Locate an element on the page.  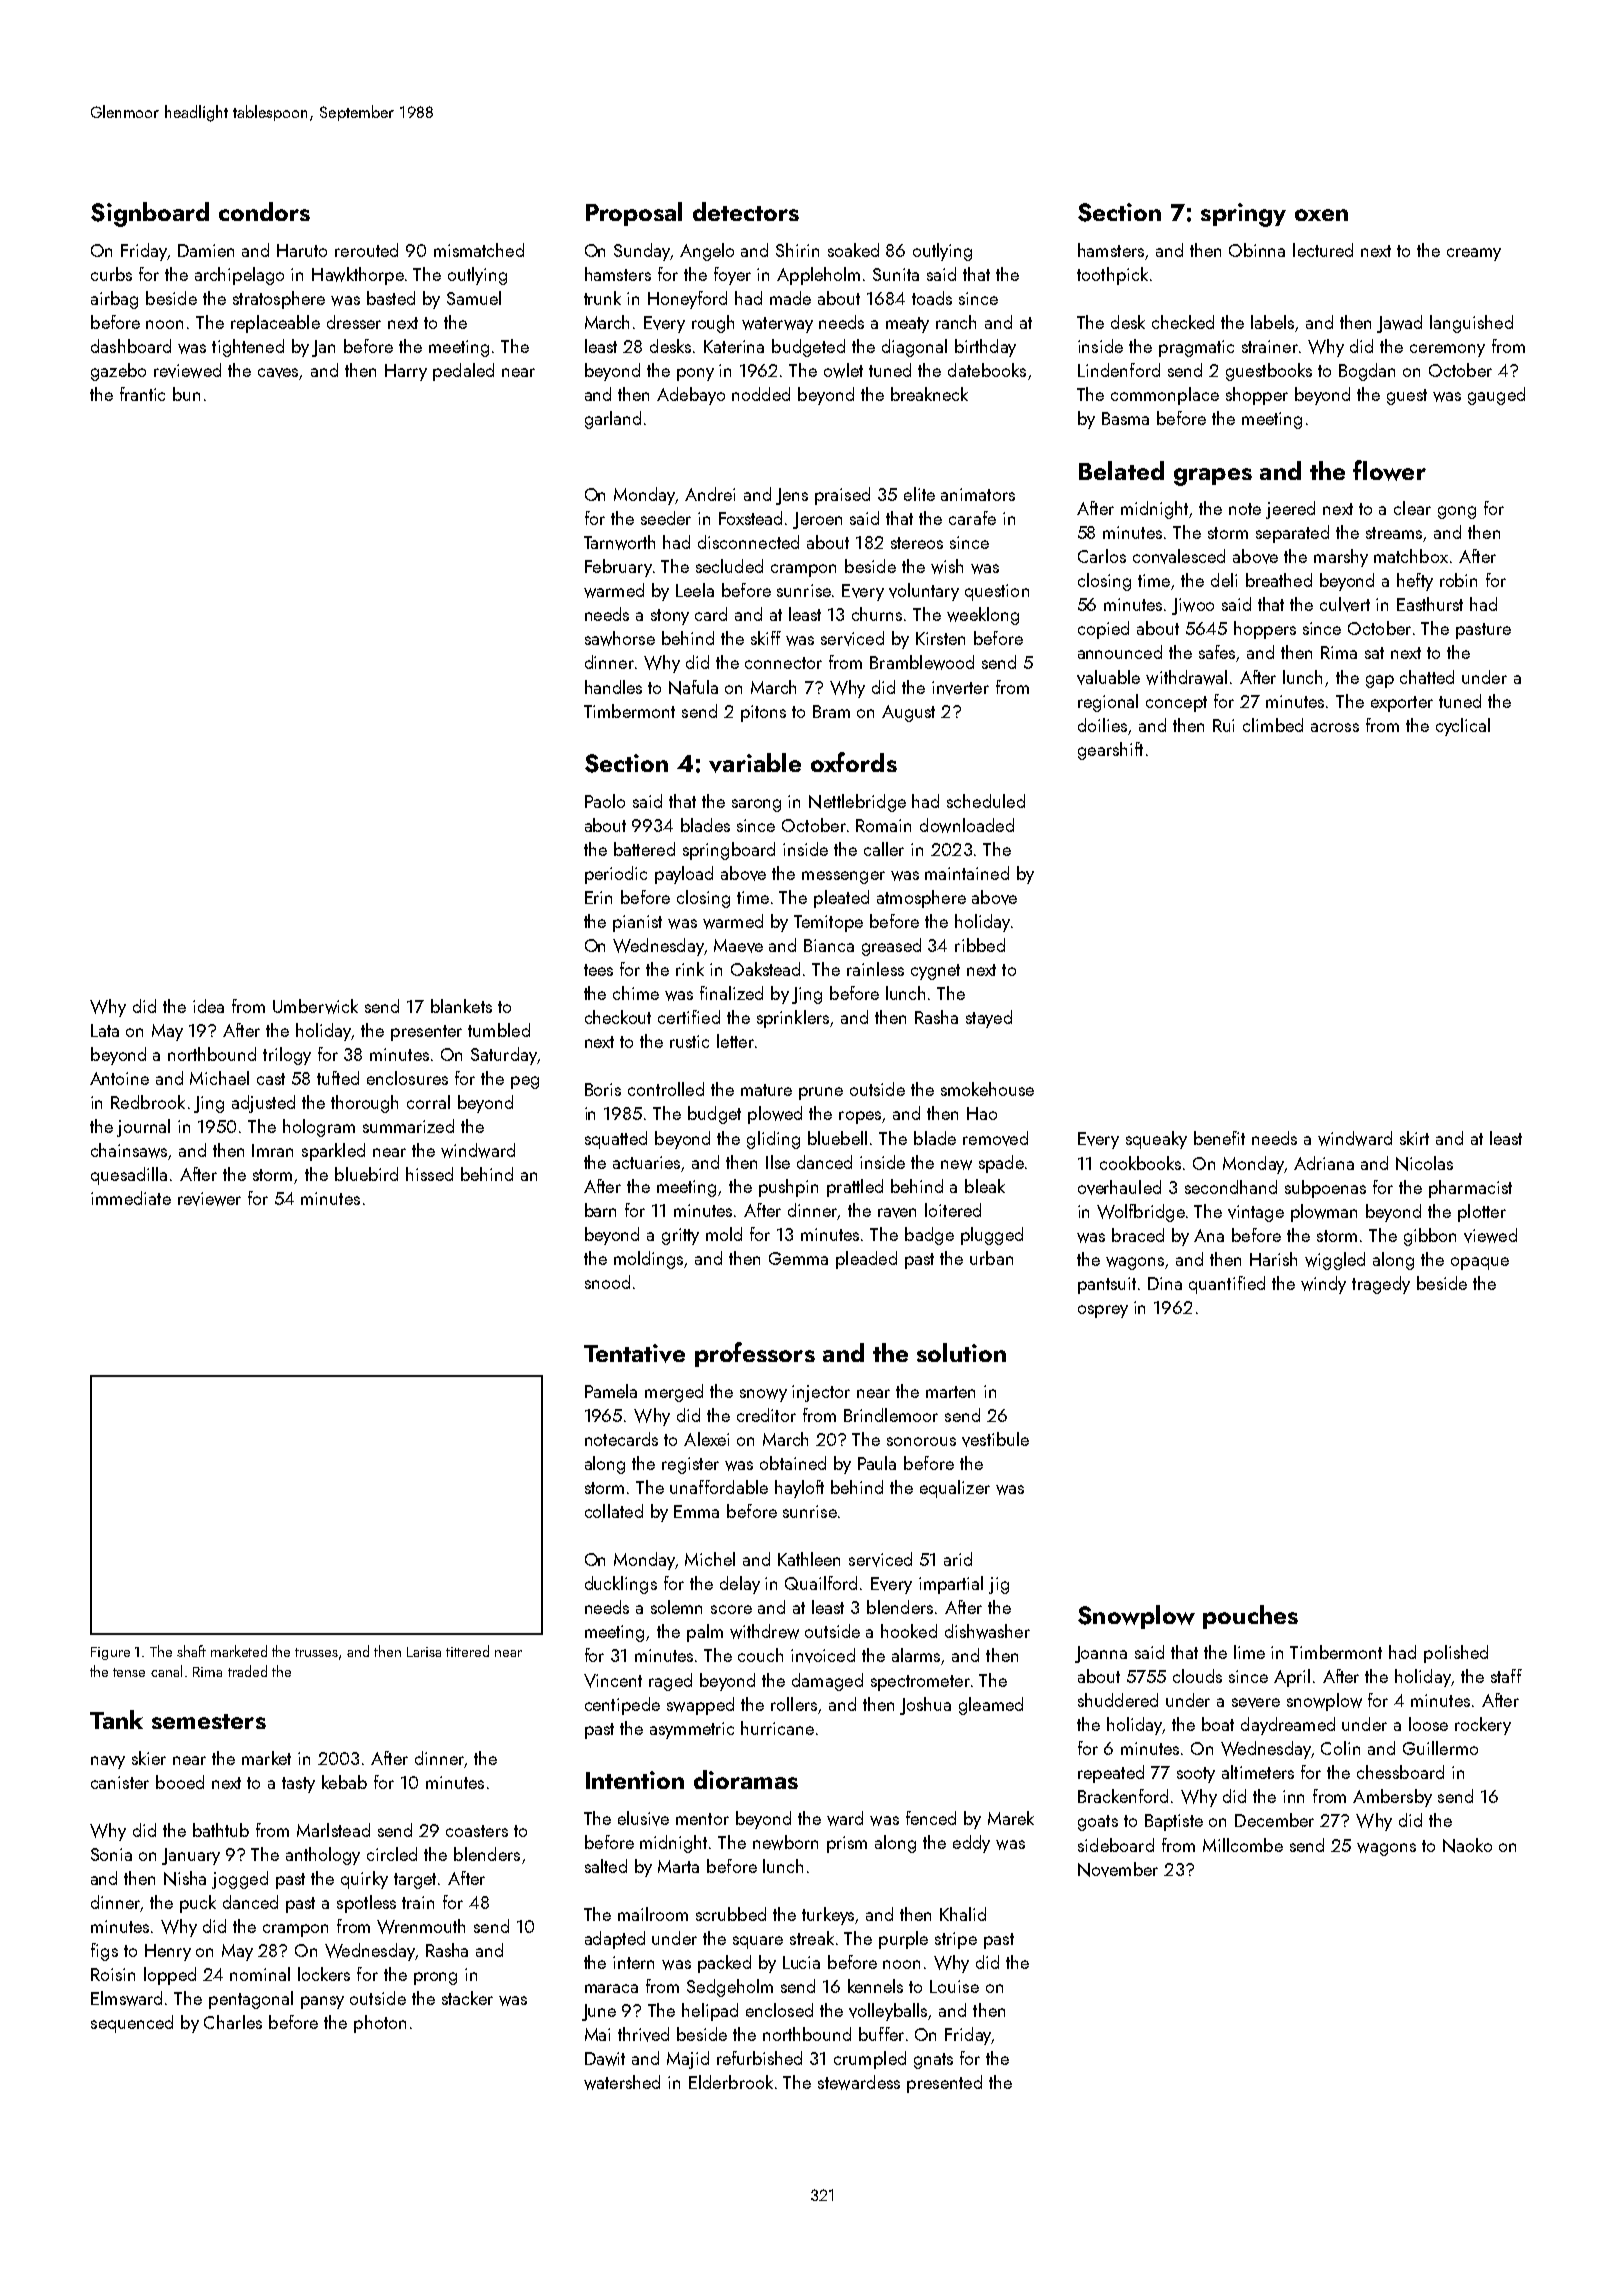
photon is located at coordinates (380, 2024).
